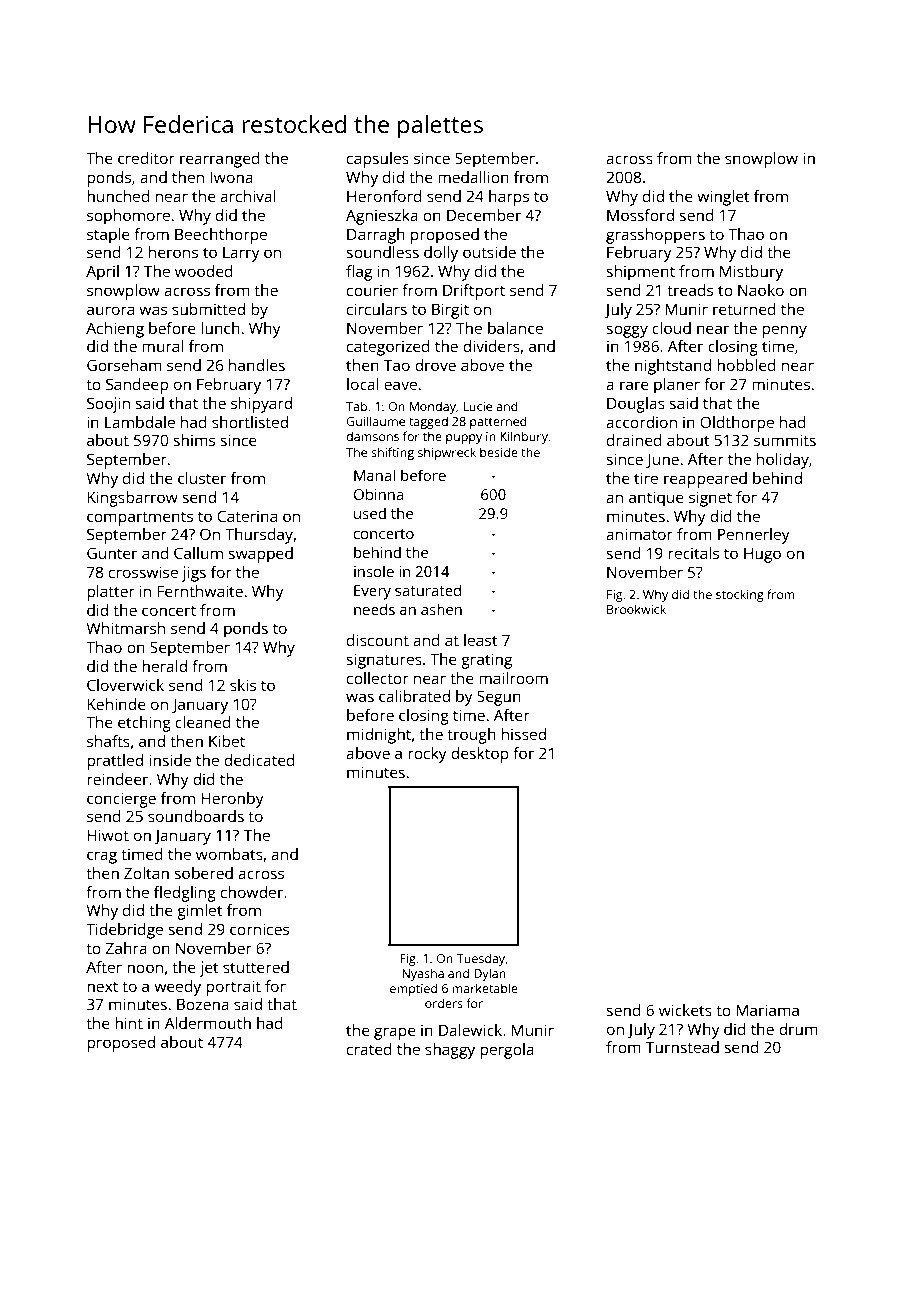  What do you see at coordinates (250, 422) in the screenshot?
I see `shortlisted` at bounding box center [250, 422].
